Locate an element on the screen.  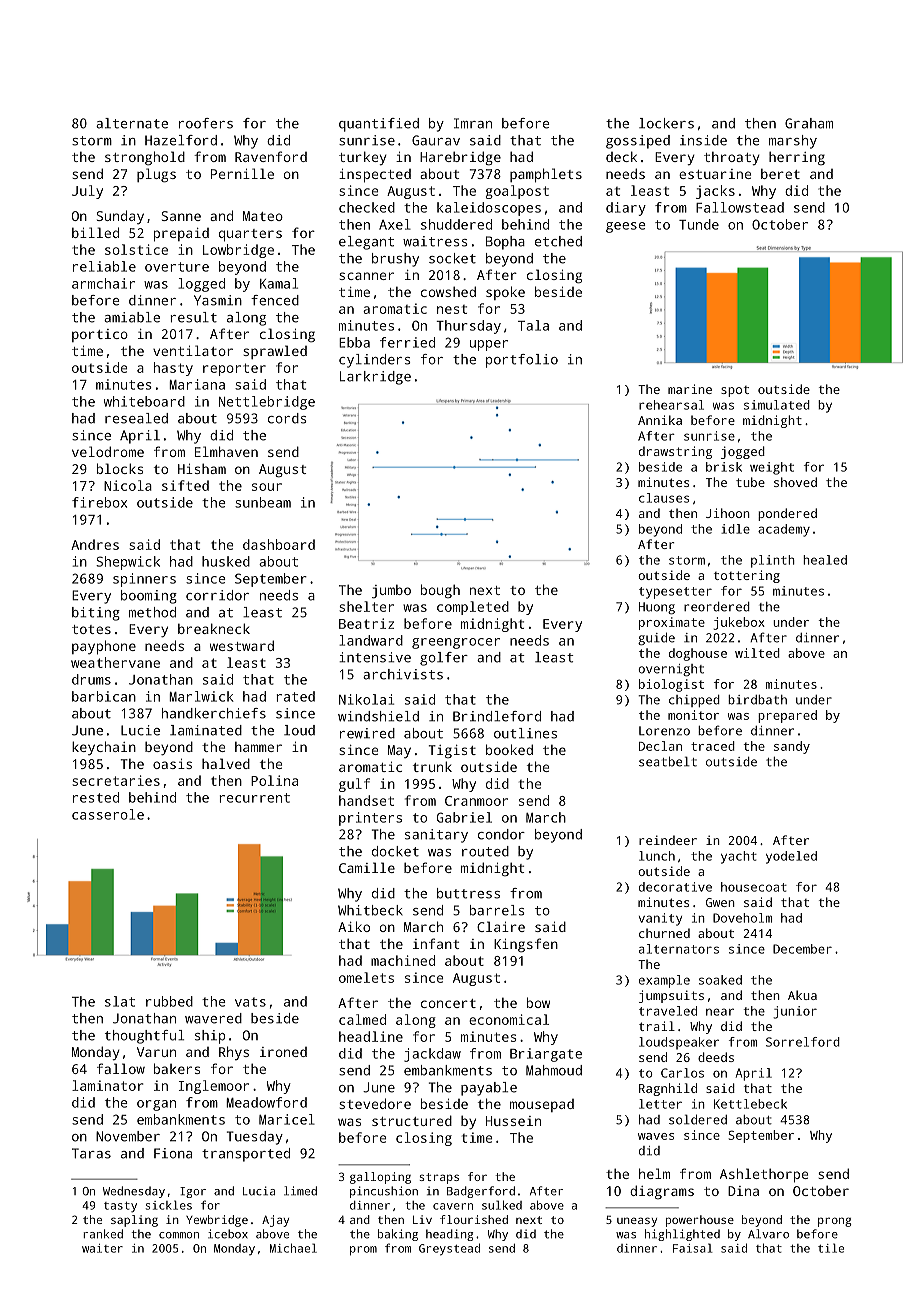
yodeled is located at coordinates (791, 857).
